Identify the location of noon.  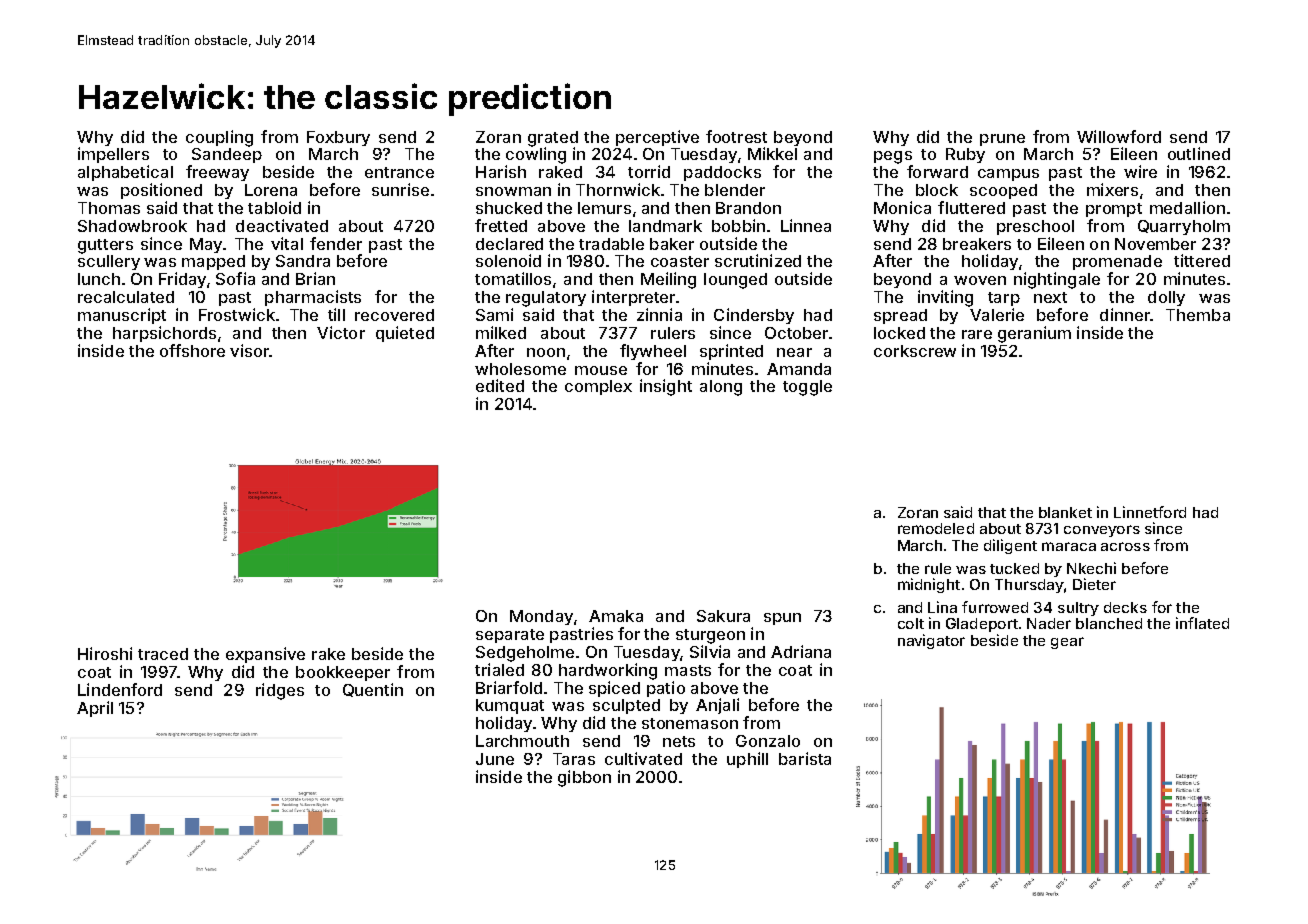
(546, 352).
